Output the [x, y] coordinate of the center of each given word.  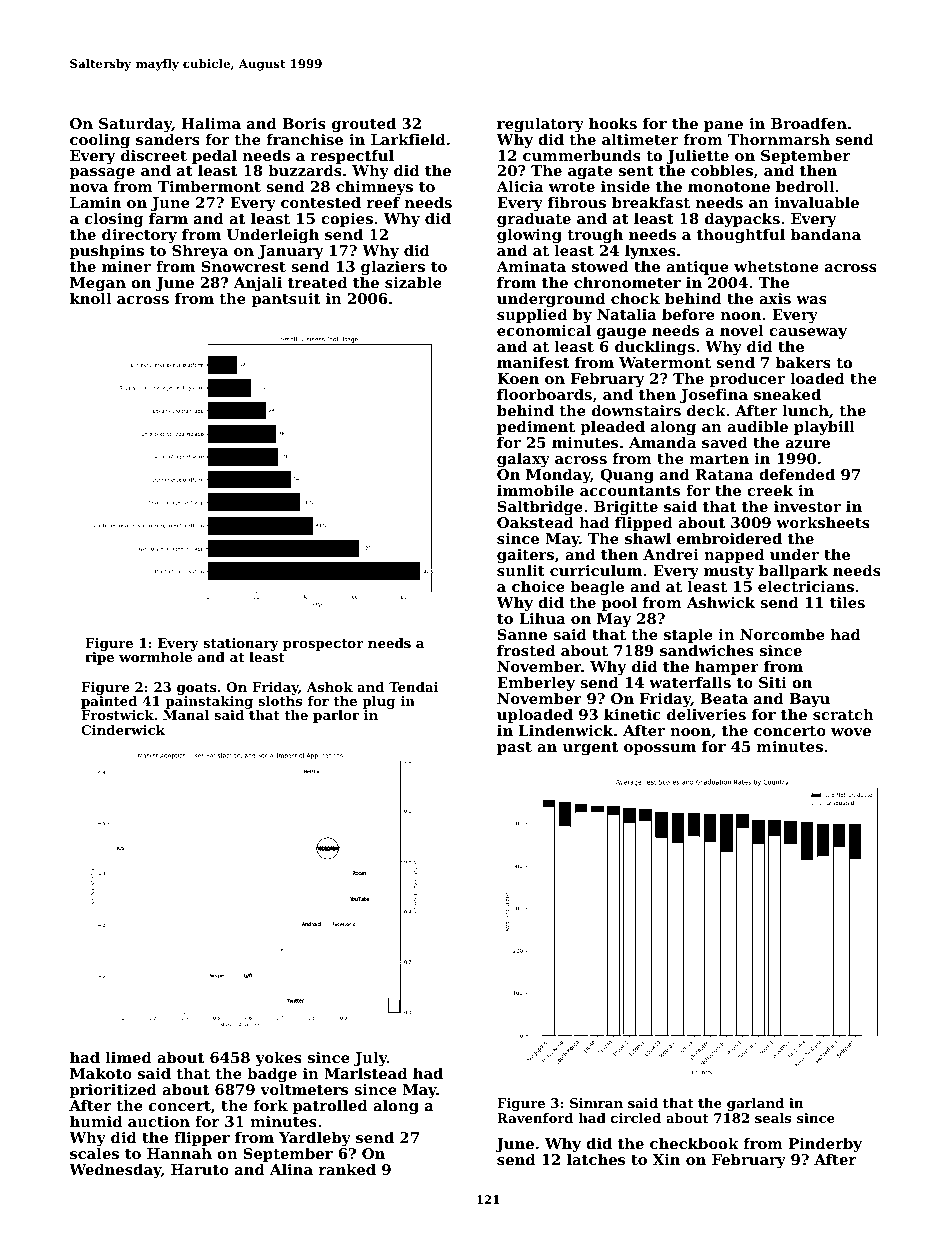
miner [126, 266]
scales [94, 1153]
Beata [724, 698]
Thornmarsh [779, 139]
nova [89, 188]
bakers [803, 362]
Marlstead [365, 1073]
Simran [596, 1103]
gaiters [525, 556]
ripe [99, 658]
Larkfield [408, 139]
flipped [644, 524]
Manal [186, 715]
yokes [278, 1059]
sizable [413, 282]
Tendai [413, 687]
